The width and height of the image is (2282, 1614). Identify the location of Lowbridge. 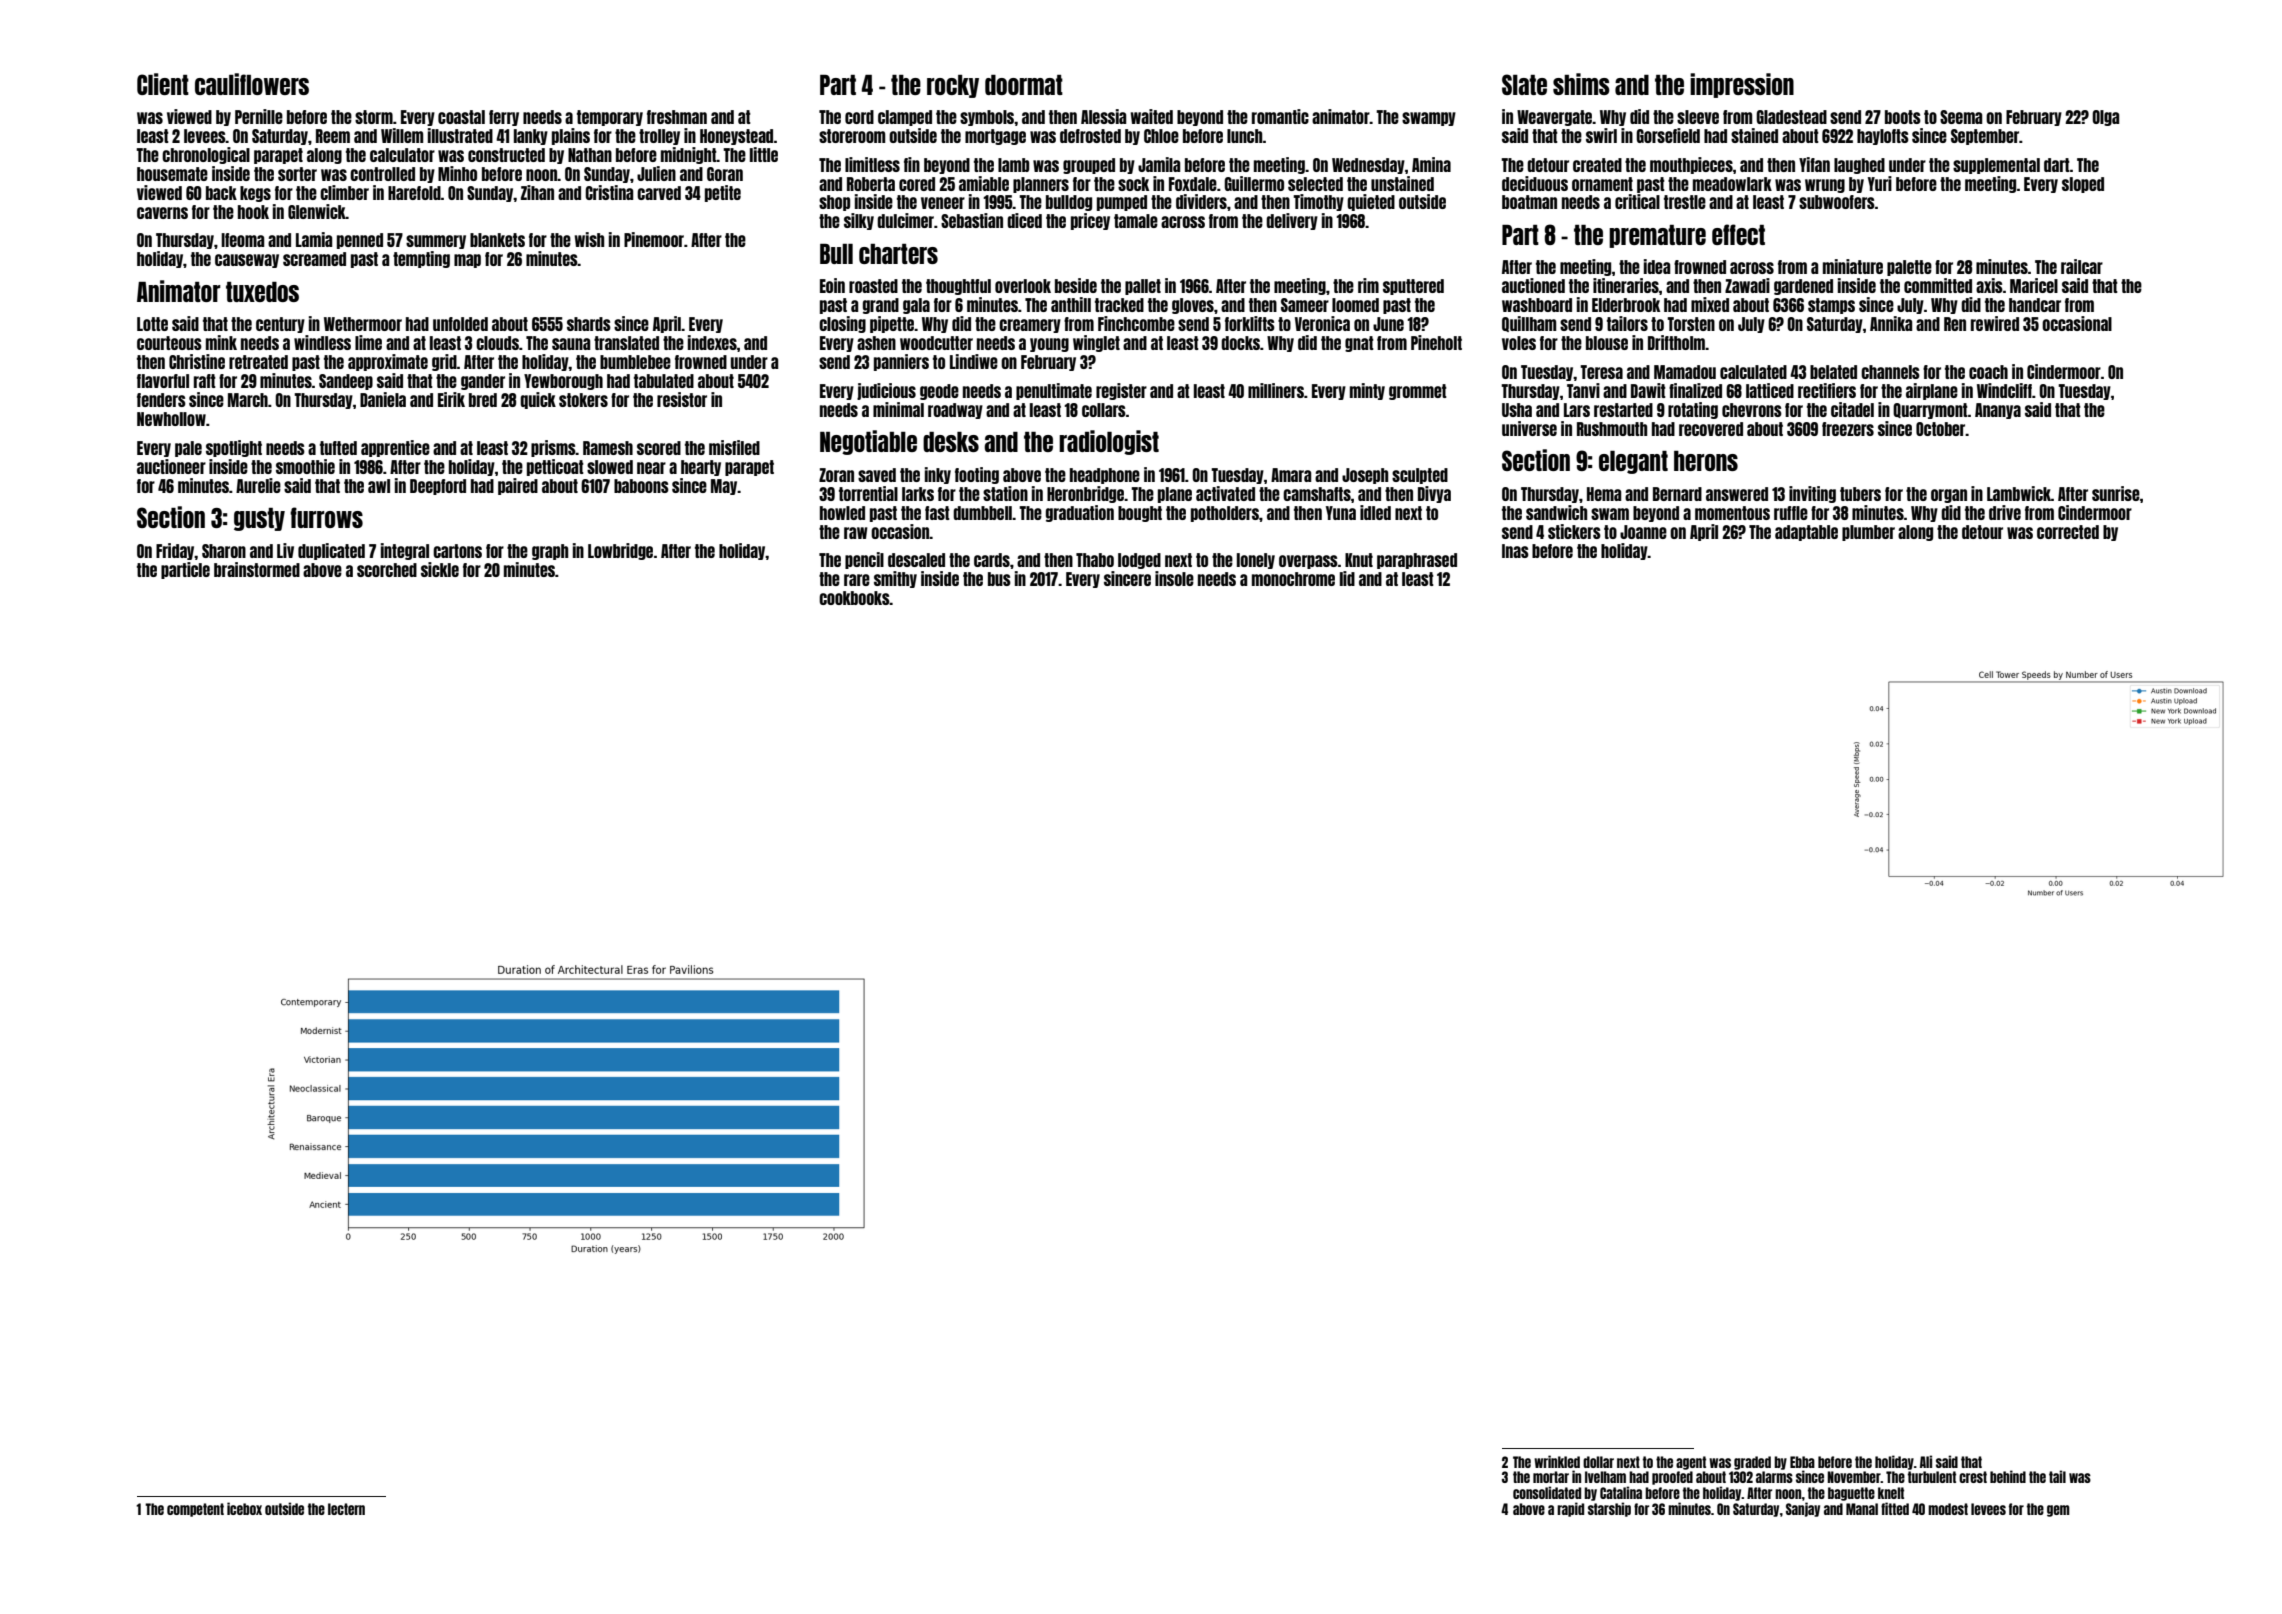
(620, 551).
